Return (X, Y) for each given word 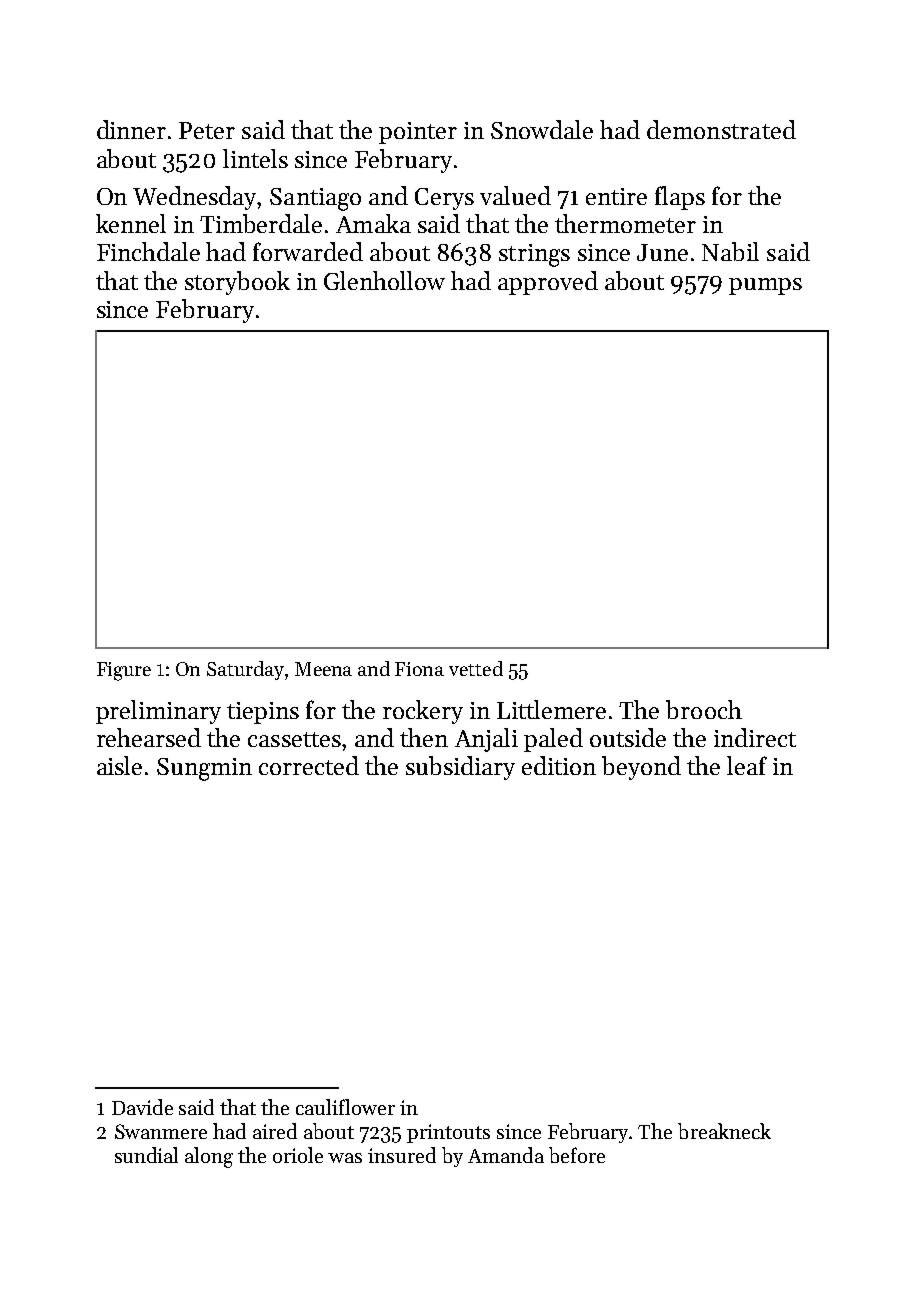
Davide (142, 1107)
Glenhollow (384, 280)
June (662, 252)
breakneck (724, 1131)
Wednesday (195, 198)
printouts (448, 1133)
